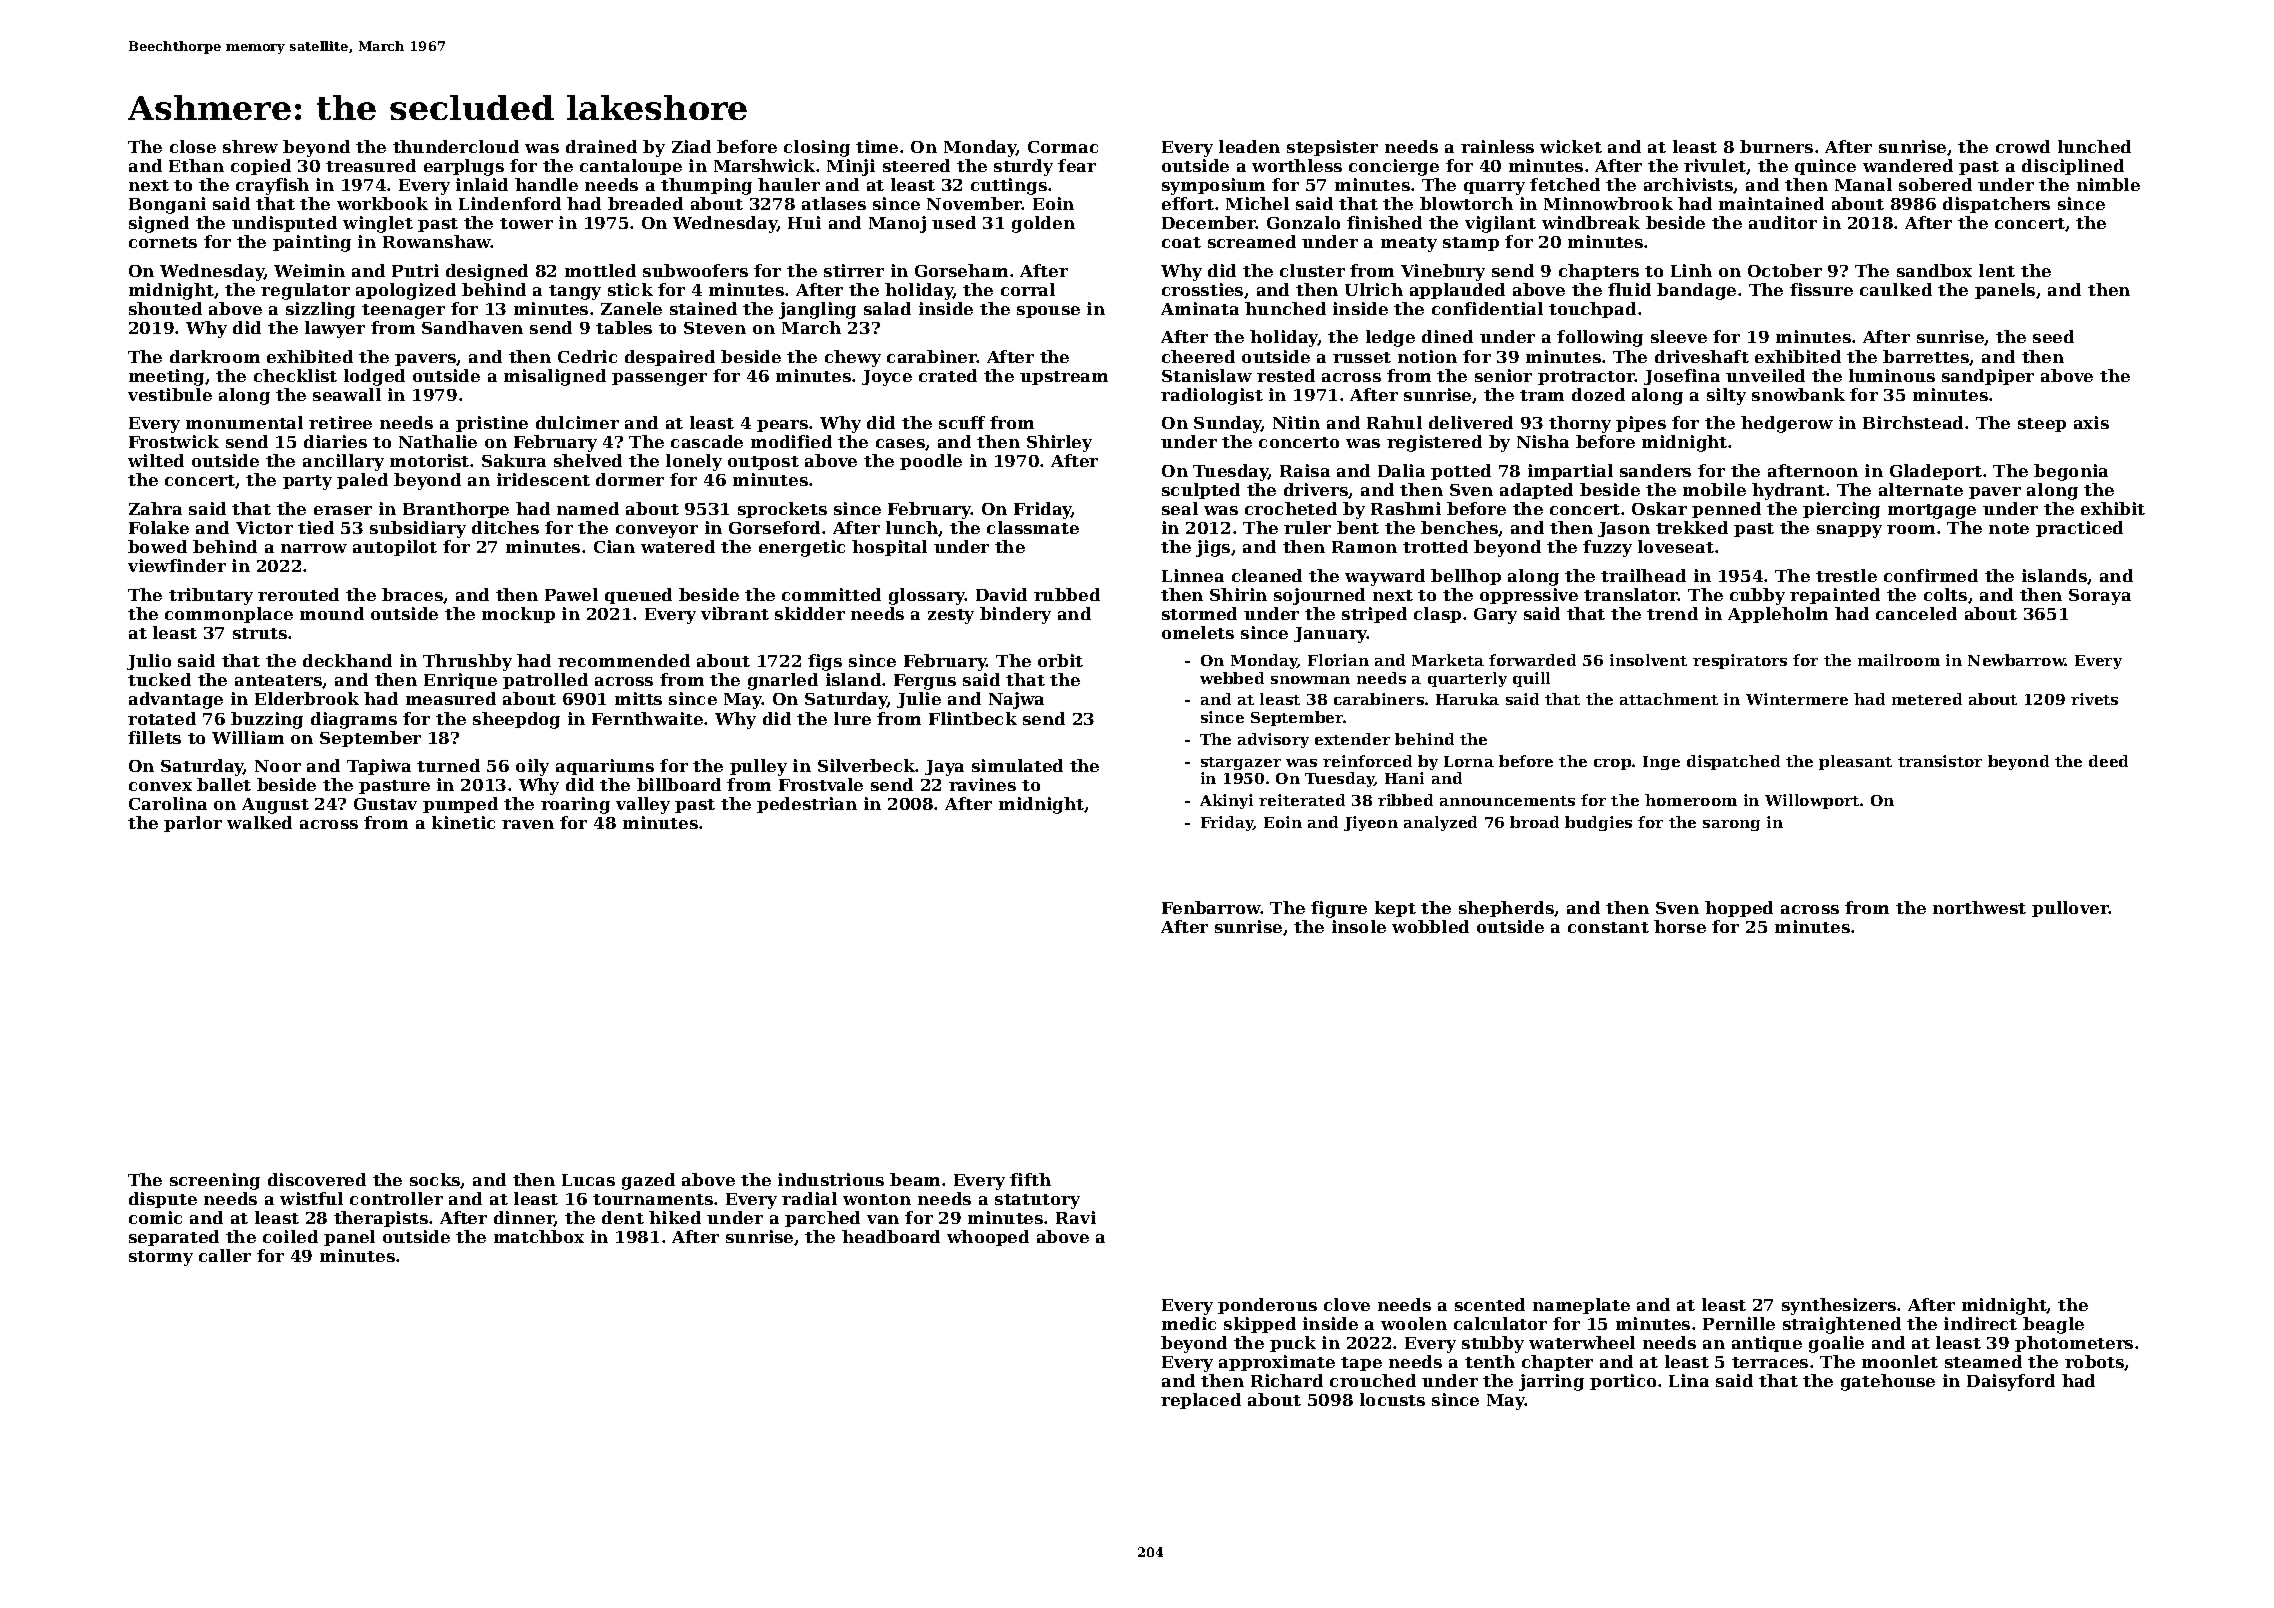 This document has height=1608, width=2274. What do you see at coordinates (395, 548) in the document?
I see `autopilot` at bounding box center [395, 548].
